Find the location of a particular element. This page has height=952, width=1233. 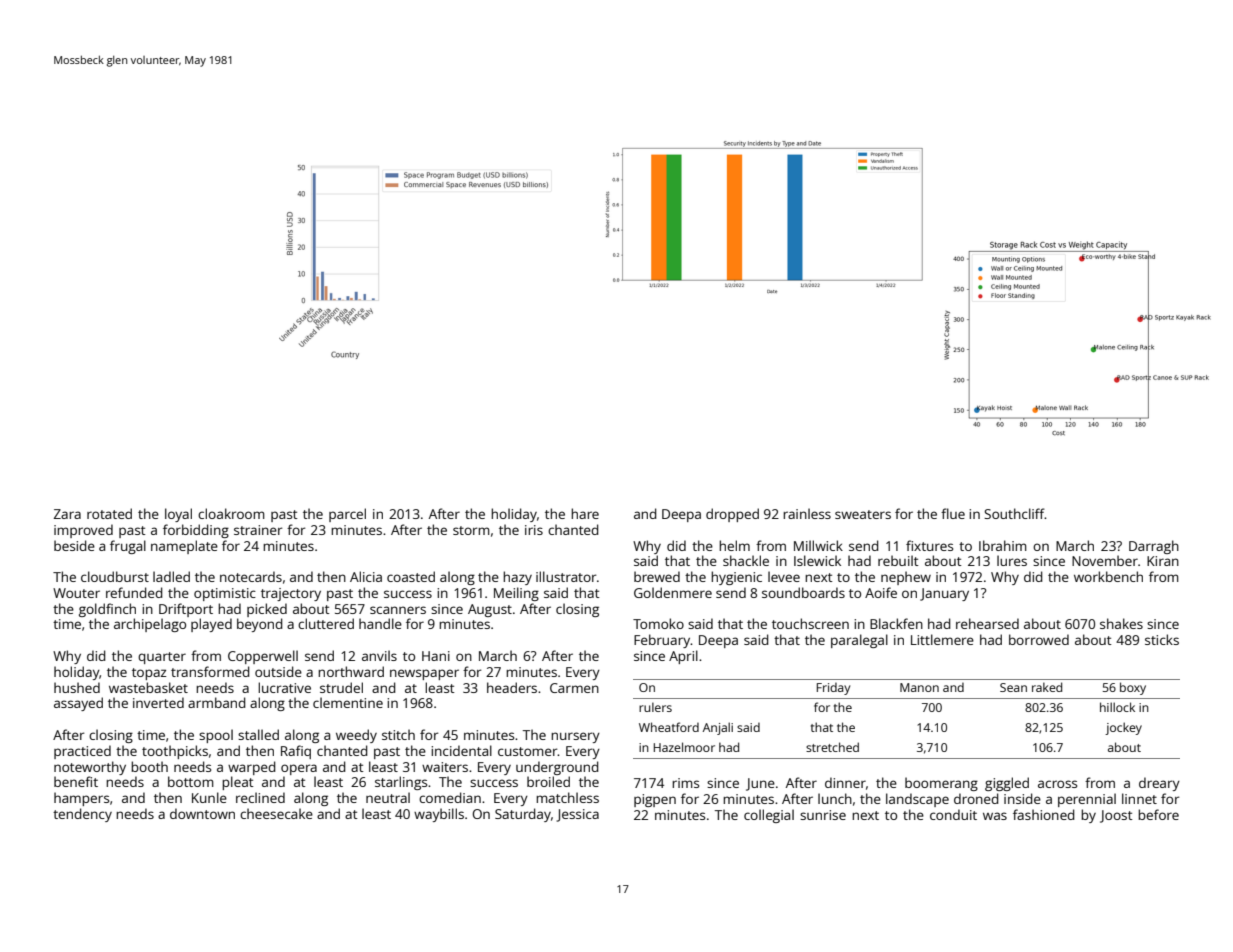

Copperwell is located at coordinates (263, 657).
